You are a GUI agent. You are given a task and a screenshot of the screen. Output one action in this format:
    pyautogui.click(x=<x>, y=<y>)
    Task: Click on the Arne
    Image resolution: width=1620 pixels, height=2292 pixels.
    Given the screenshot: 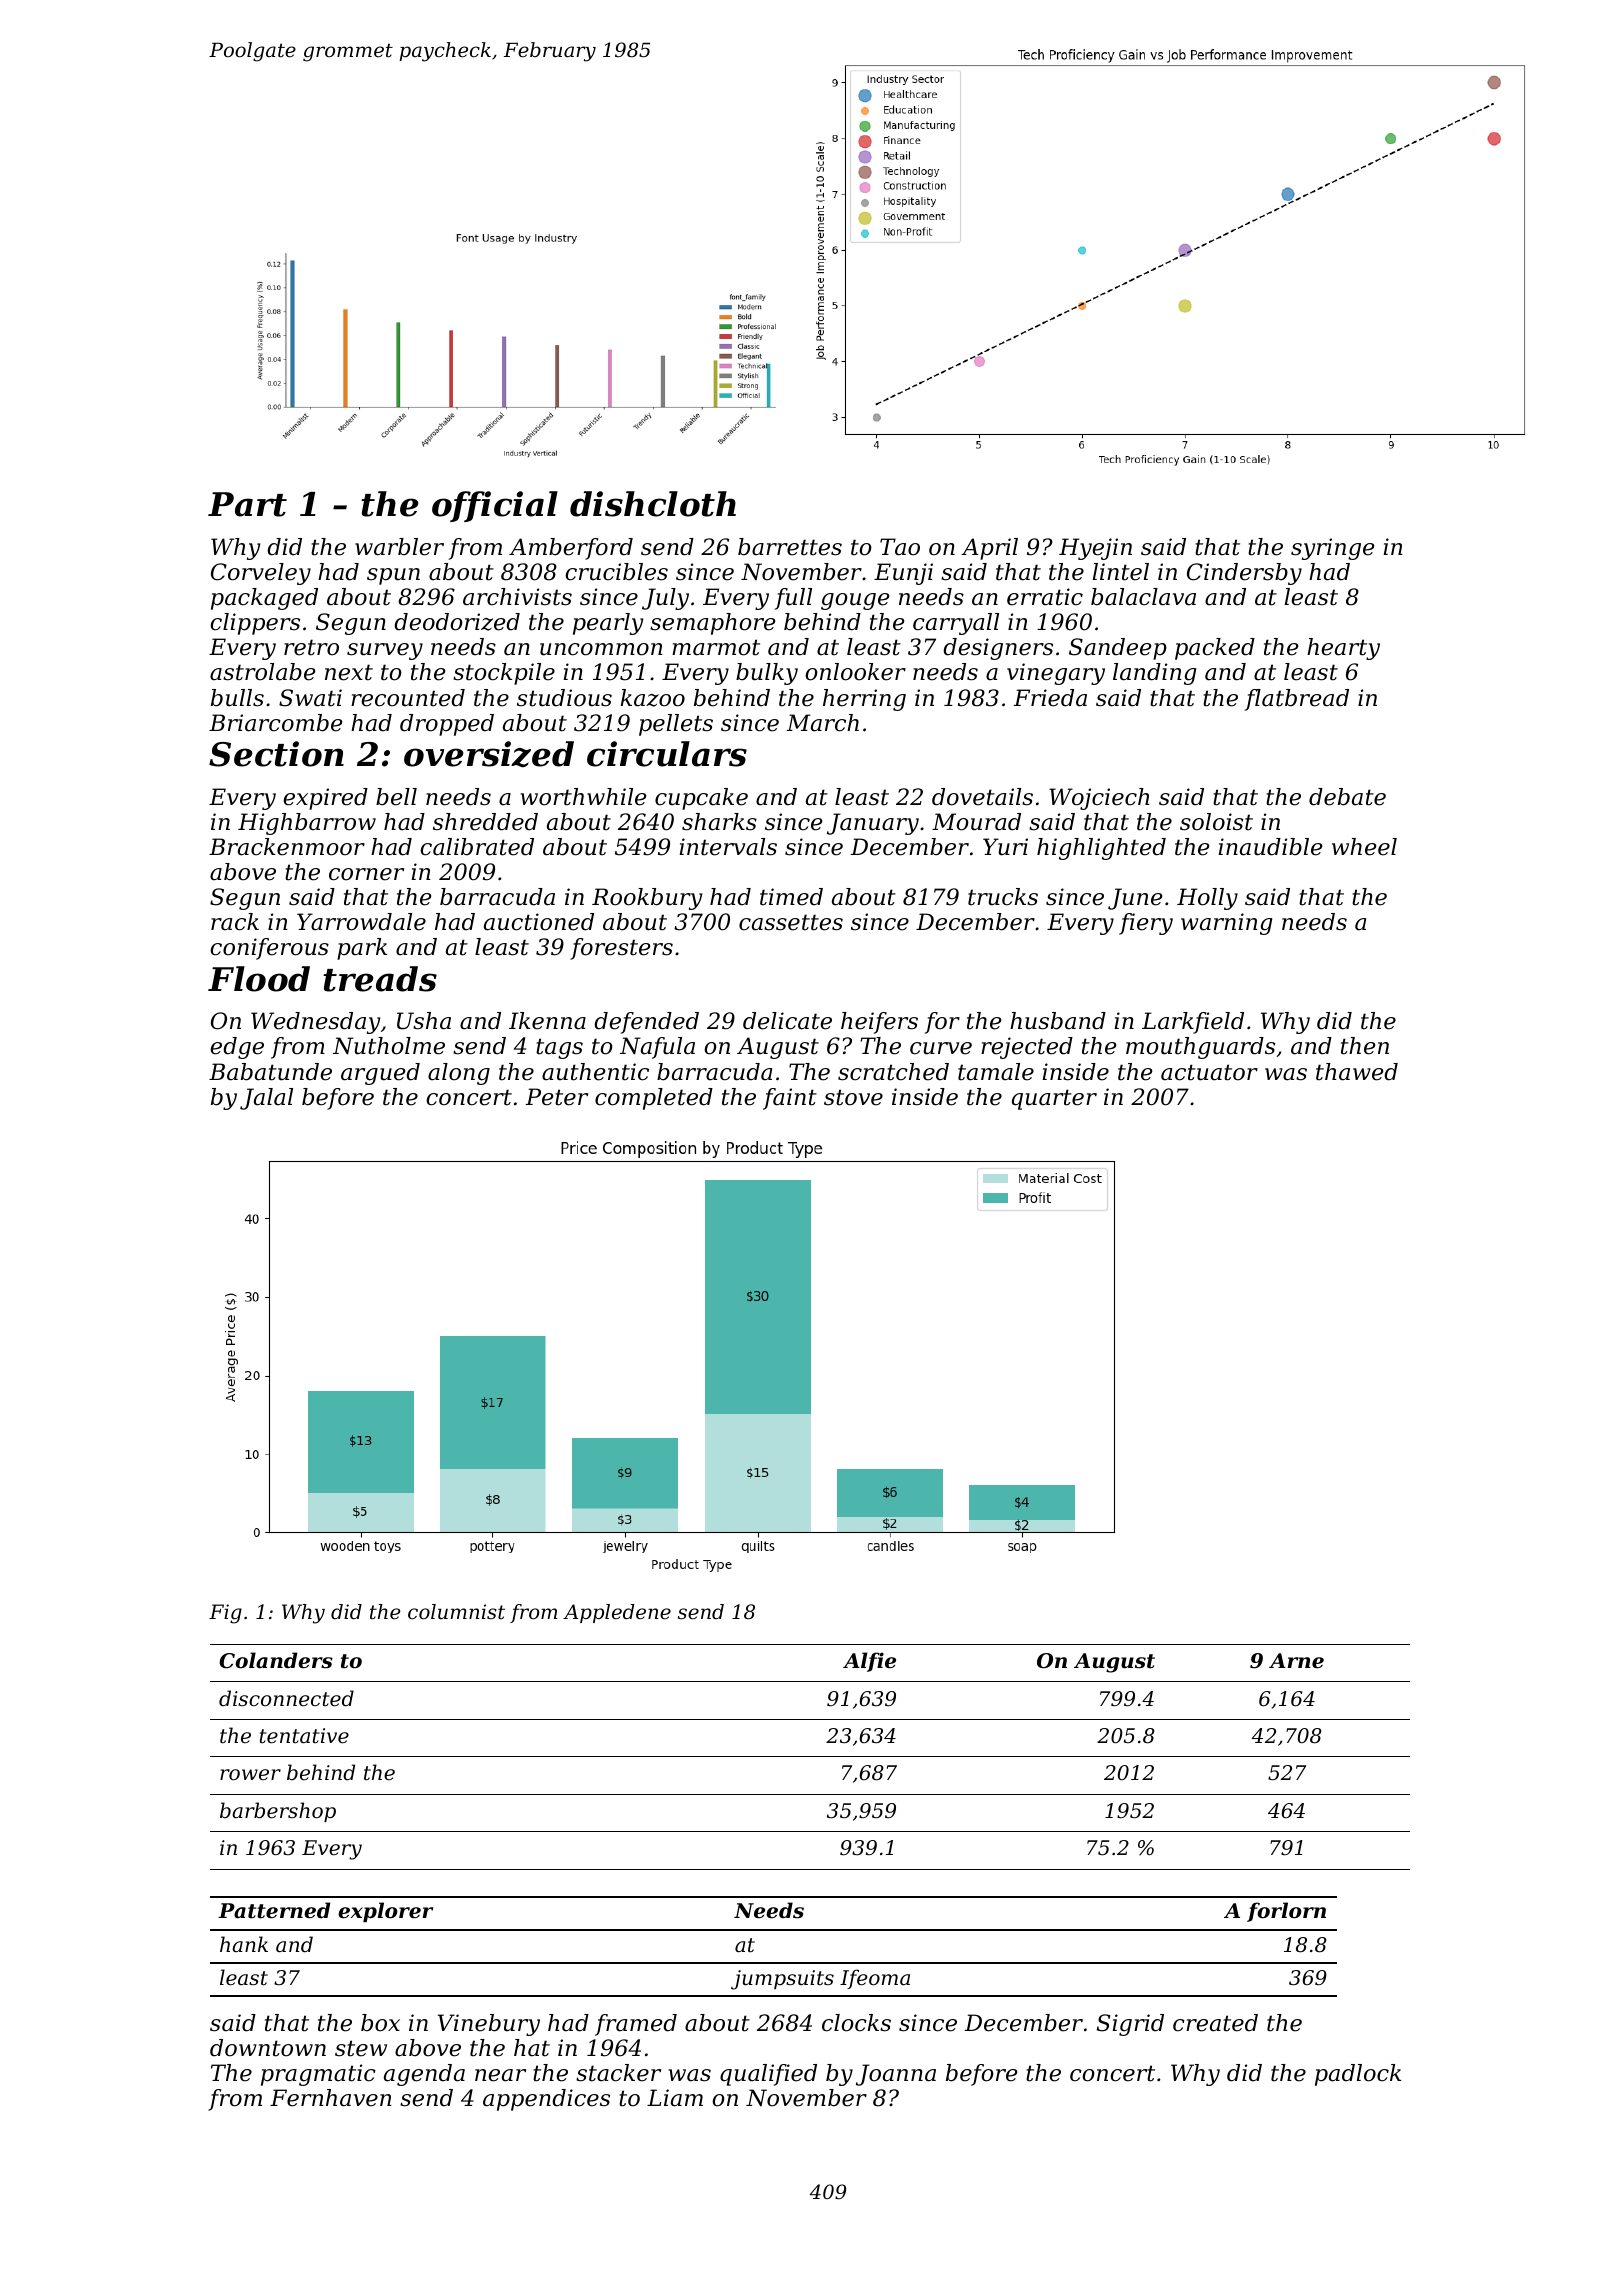 What is the action you would take?
    pyautogui.click(x=1296, y=1660)
